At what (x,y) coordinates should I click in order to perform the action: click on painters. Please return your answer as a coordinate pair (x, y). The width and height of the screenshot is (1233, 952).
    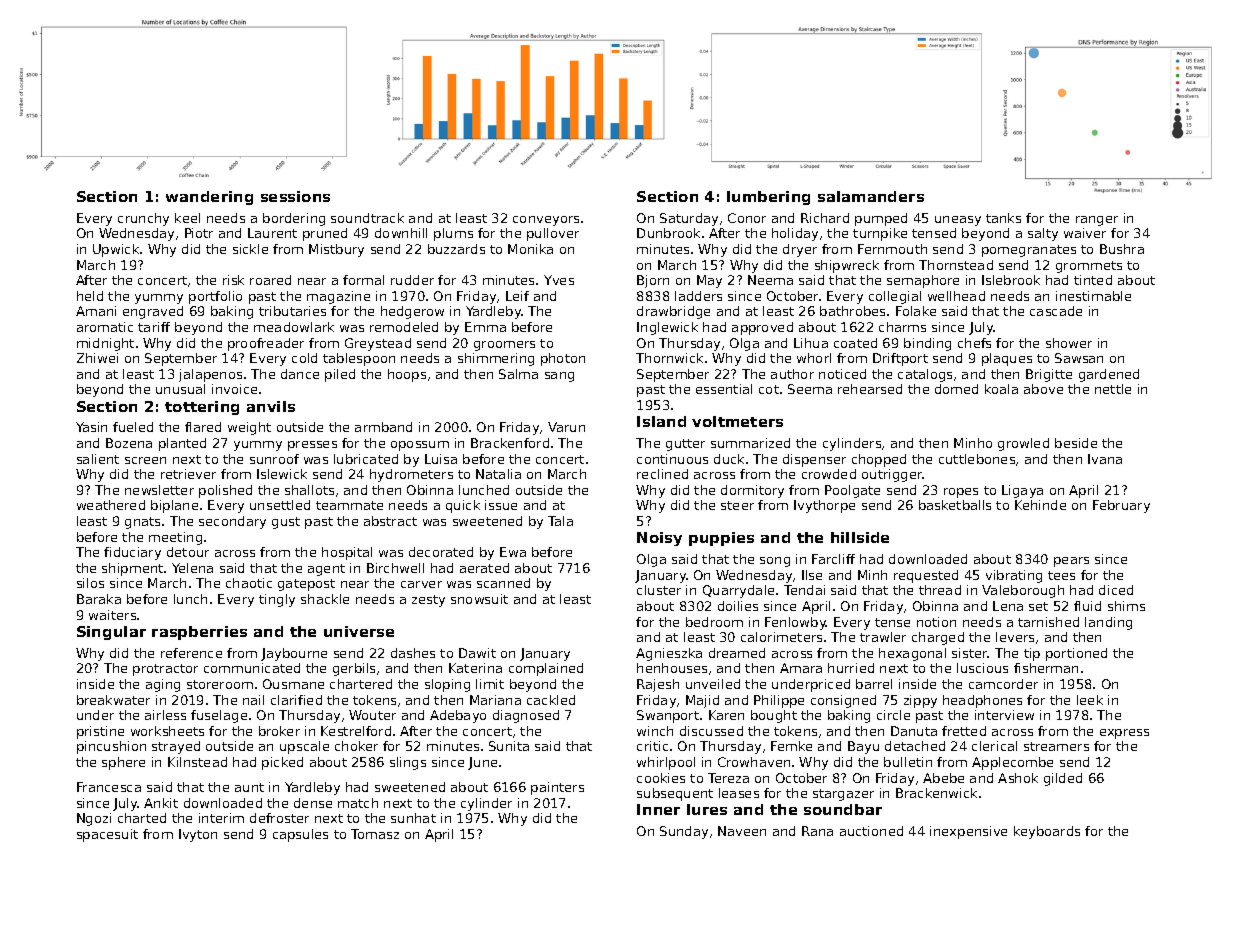
    Looking at the image, I should click on (557, 788).
